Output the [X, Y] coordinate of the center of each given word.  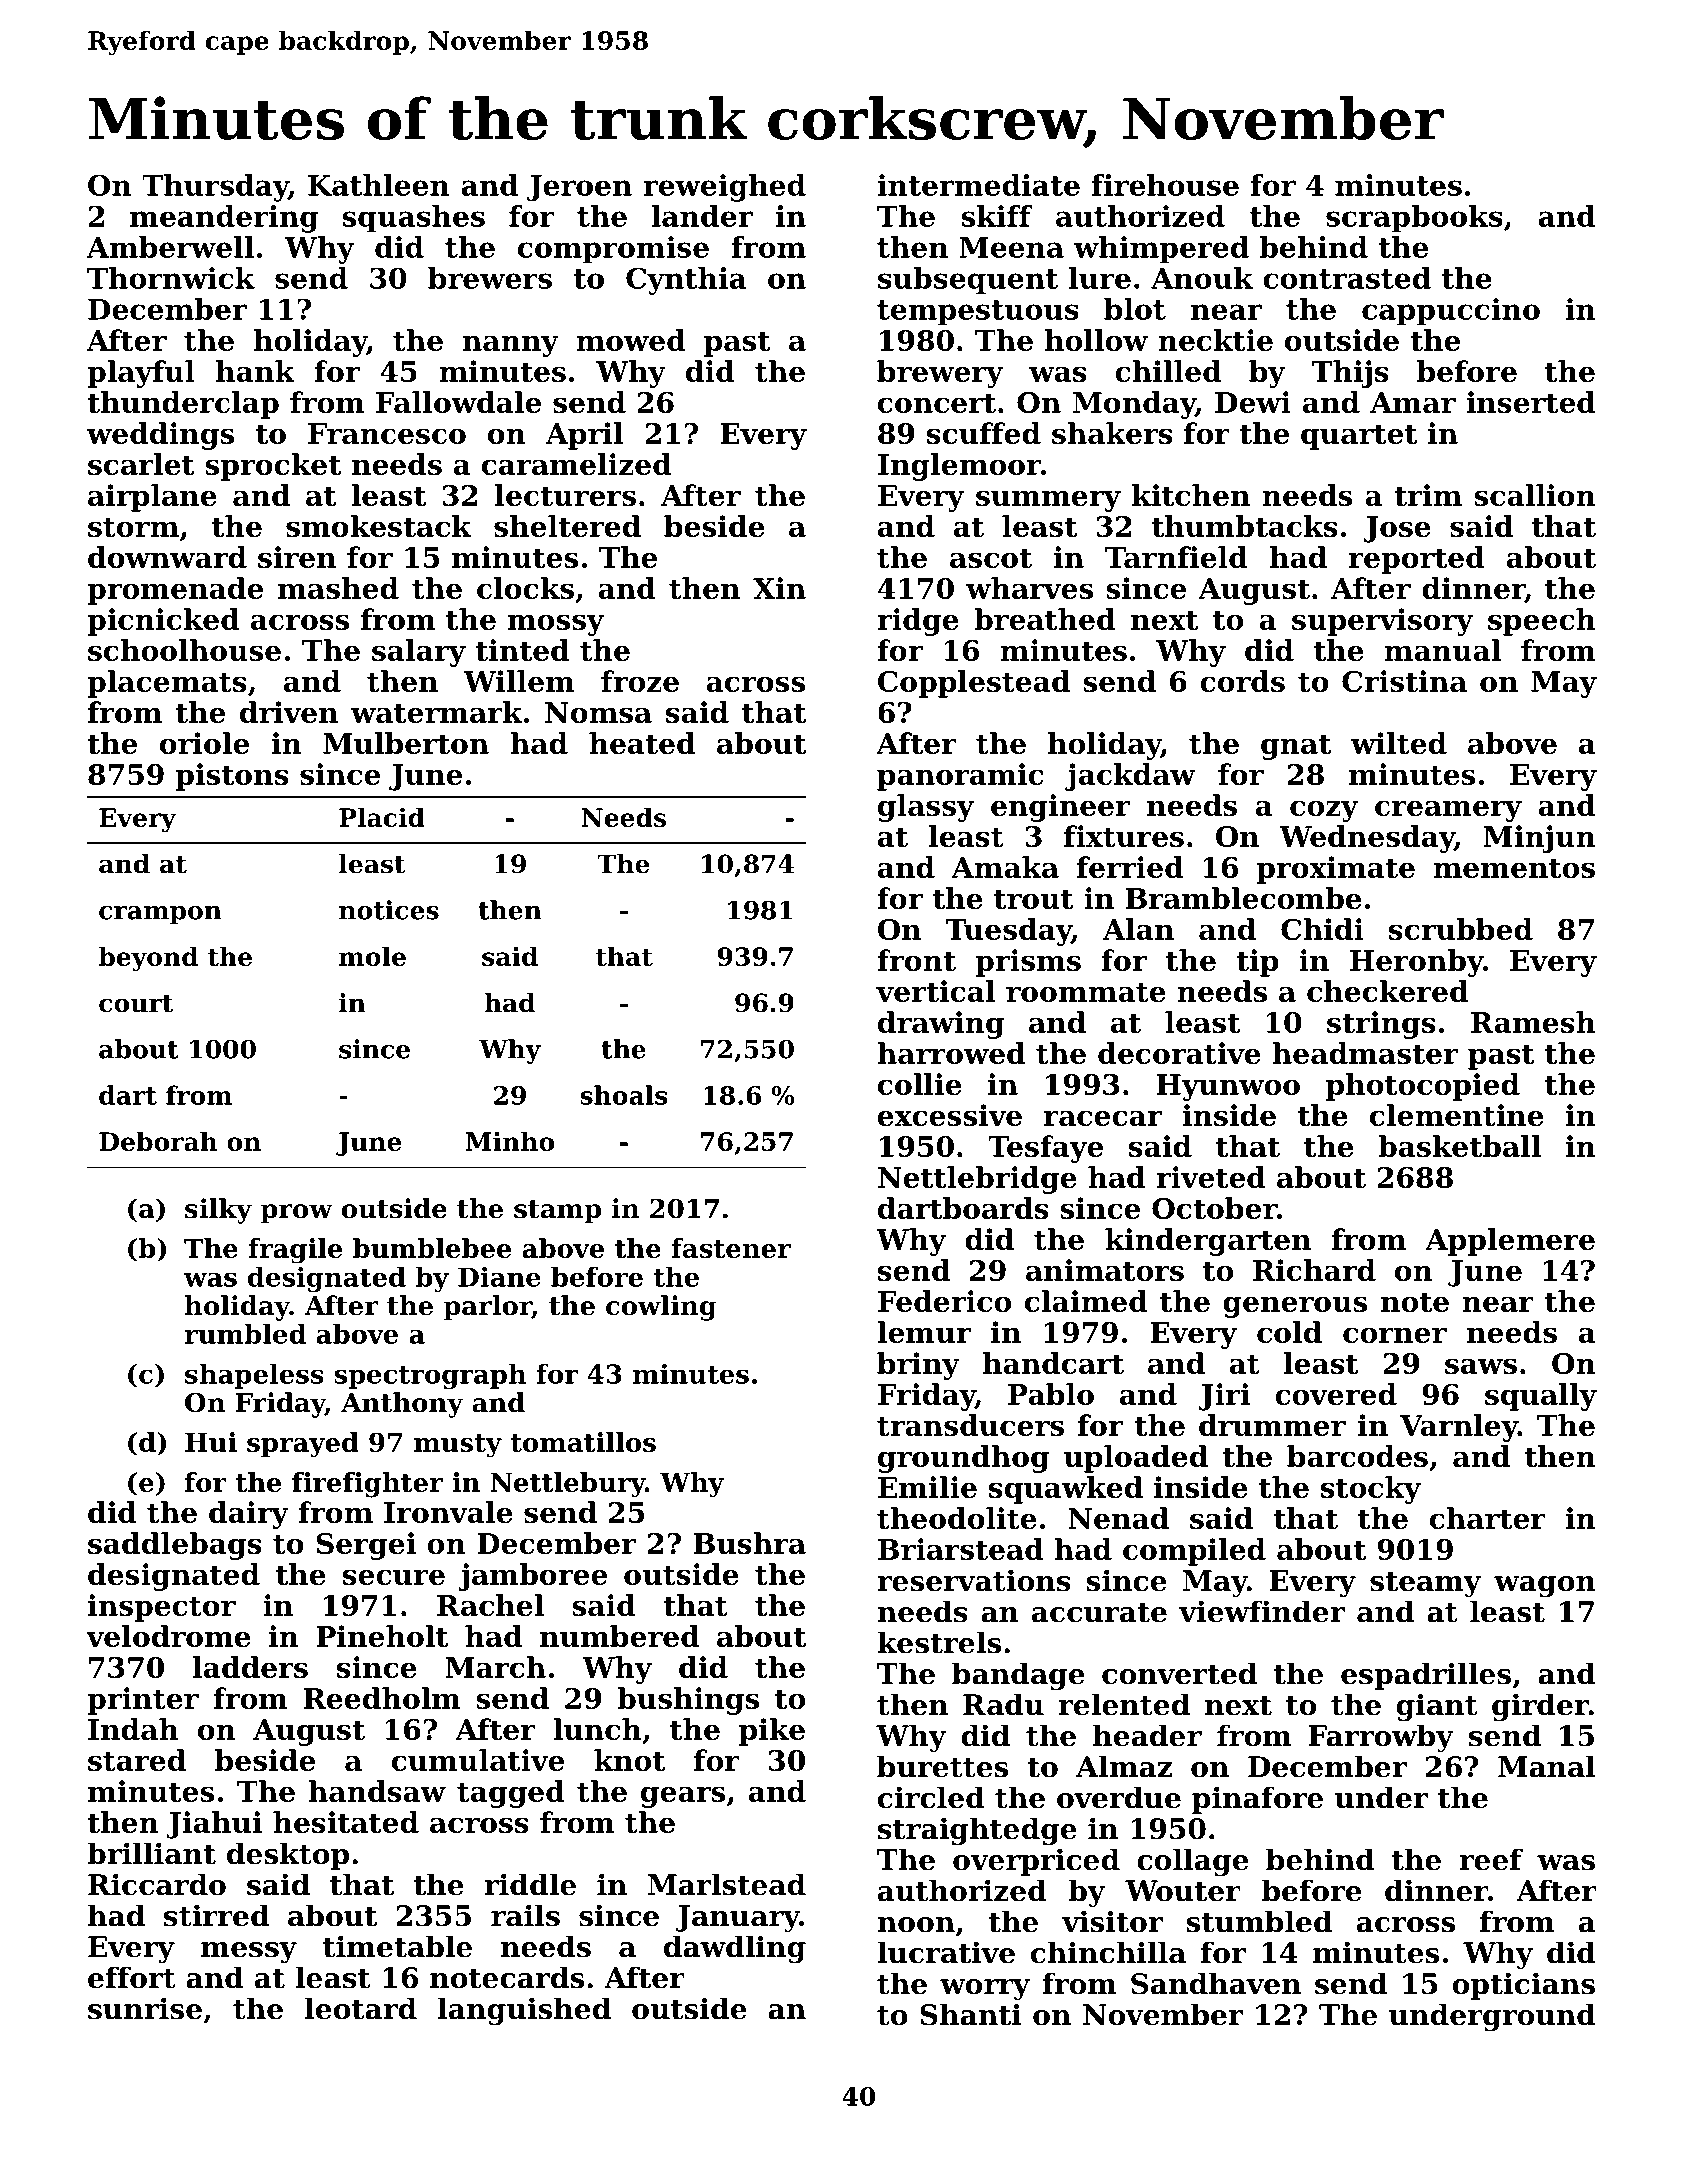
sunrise [145, 2008]
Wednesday [1367, 839]
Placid [382, 817]
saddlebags [175, 1546]
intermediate [978, 185]
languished [524, 2011]
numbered [620, 1636]
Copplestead [974, 684]
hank [255, 371]
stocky [1371, 1490]
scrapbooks [1414, 219]
